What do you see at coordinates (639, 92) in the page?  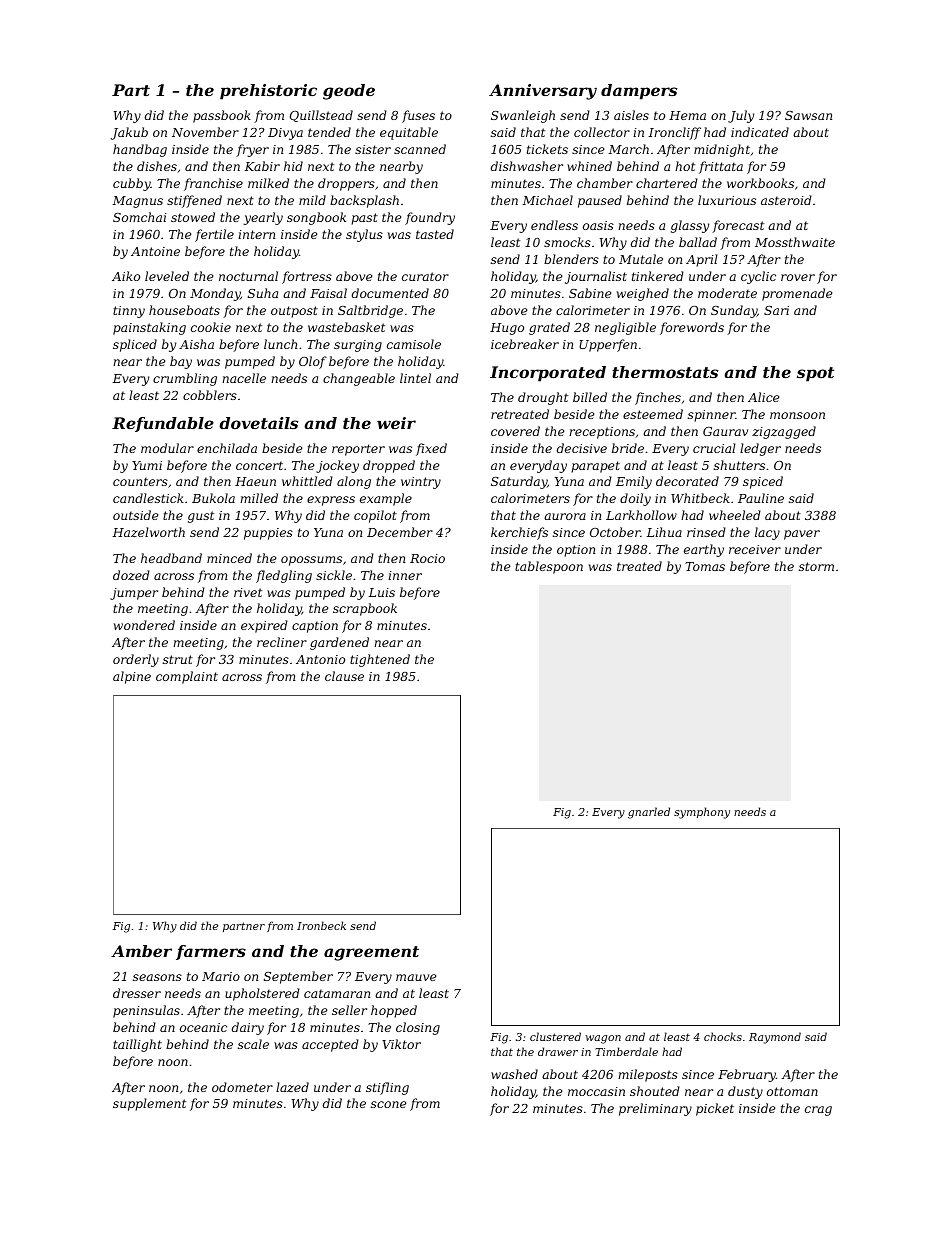 I see `dampers` at bounding box center [639, 92].
